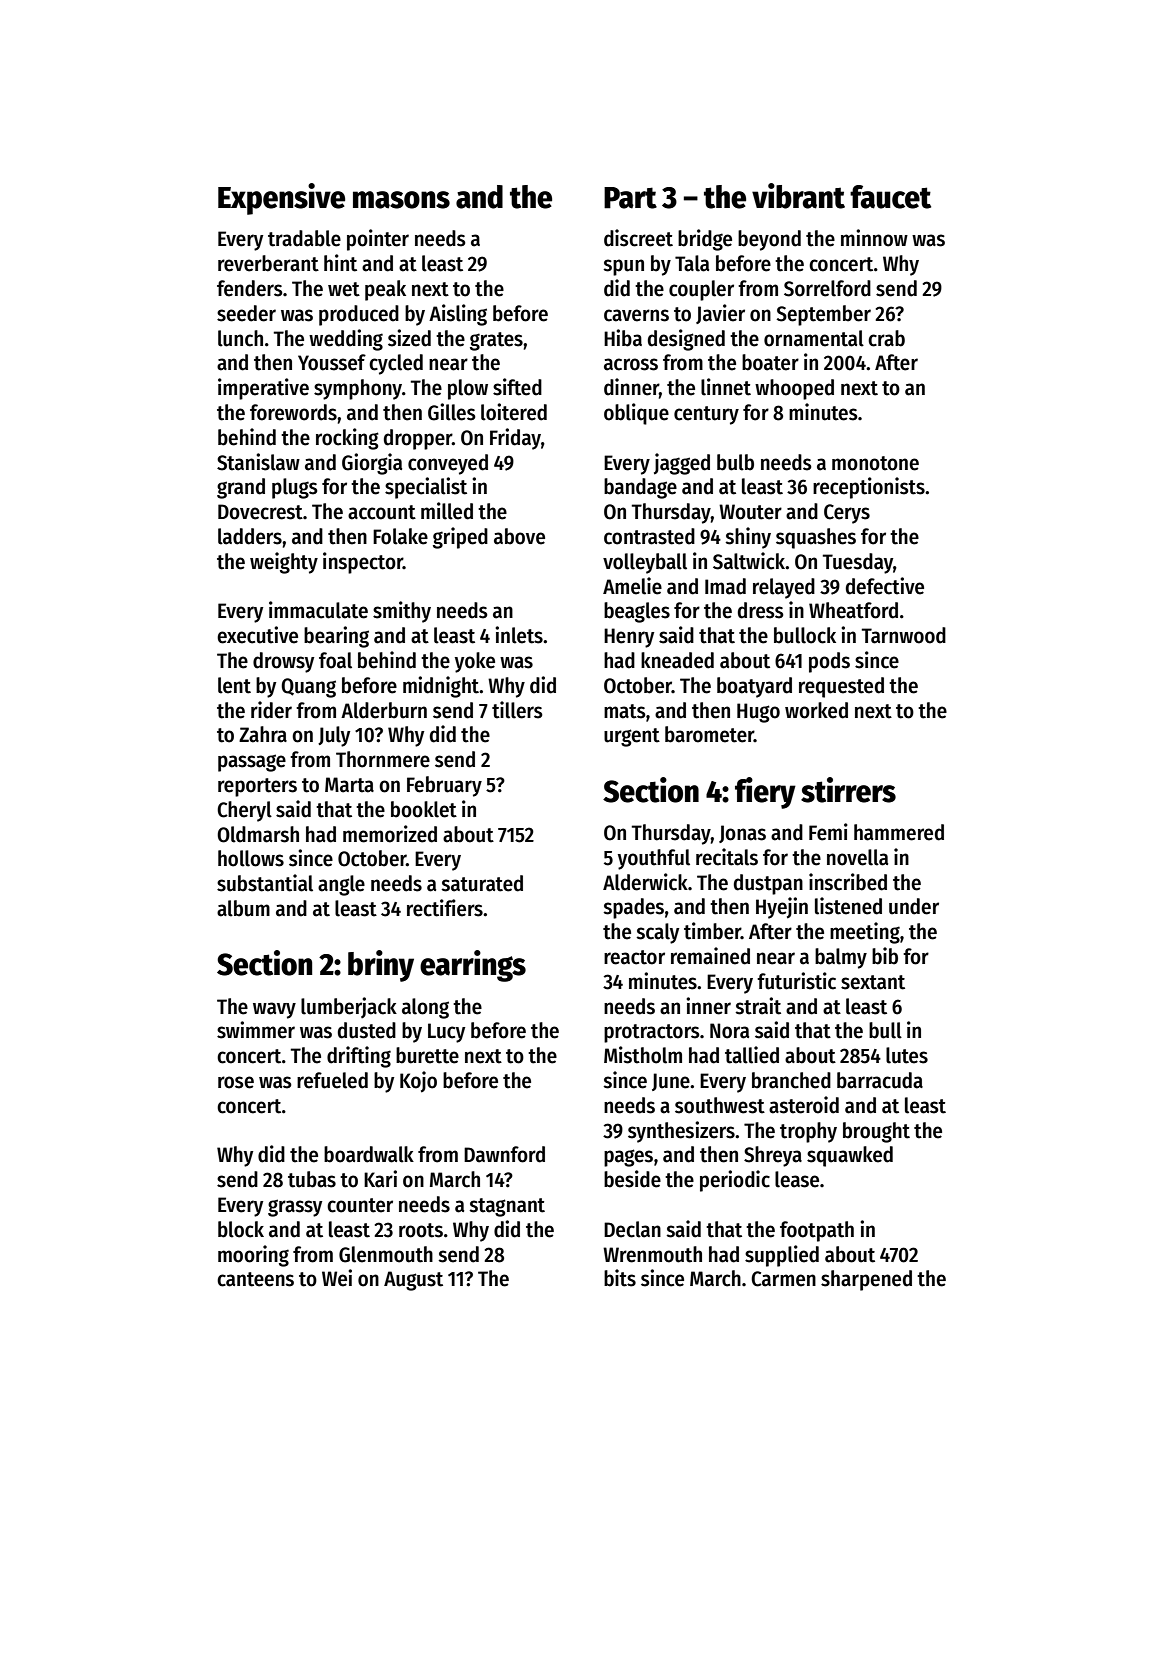 This document has height=1654, width=1165. Describe the element at coordinates (866, 1280) in the document. I see `sharpened` at that location.
